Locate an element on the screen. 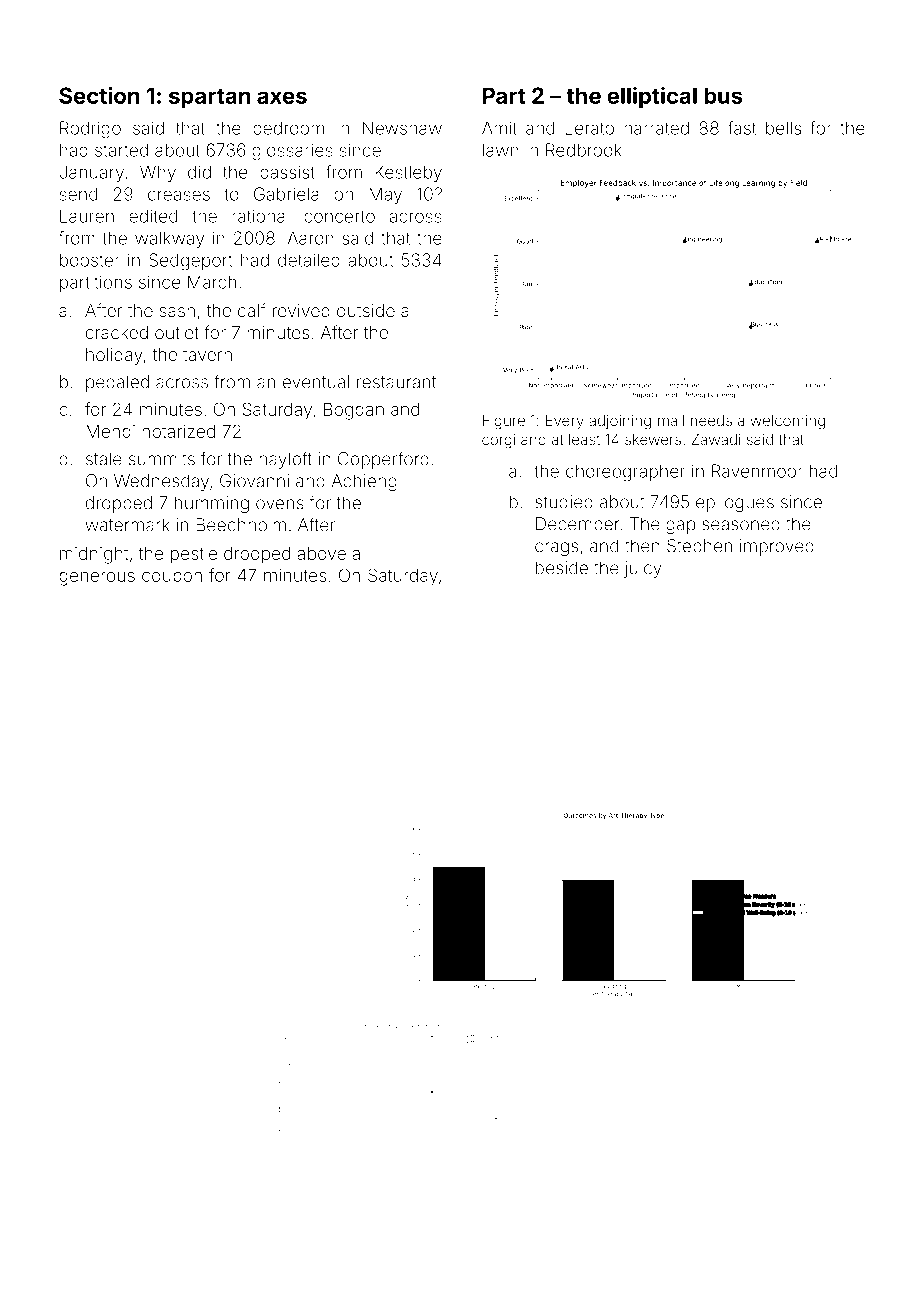  Amit is located at coordinates (499, 128).
